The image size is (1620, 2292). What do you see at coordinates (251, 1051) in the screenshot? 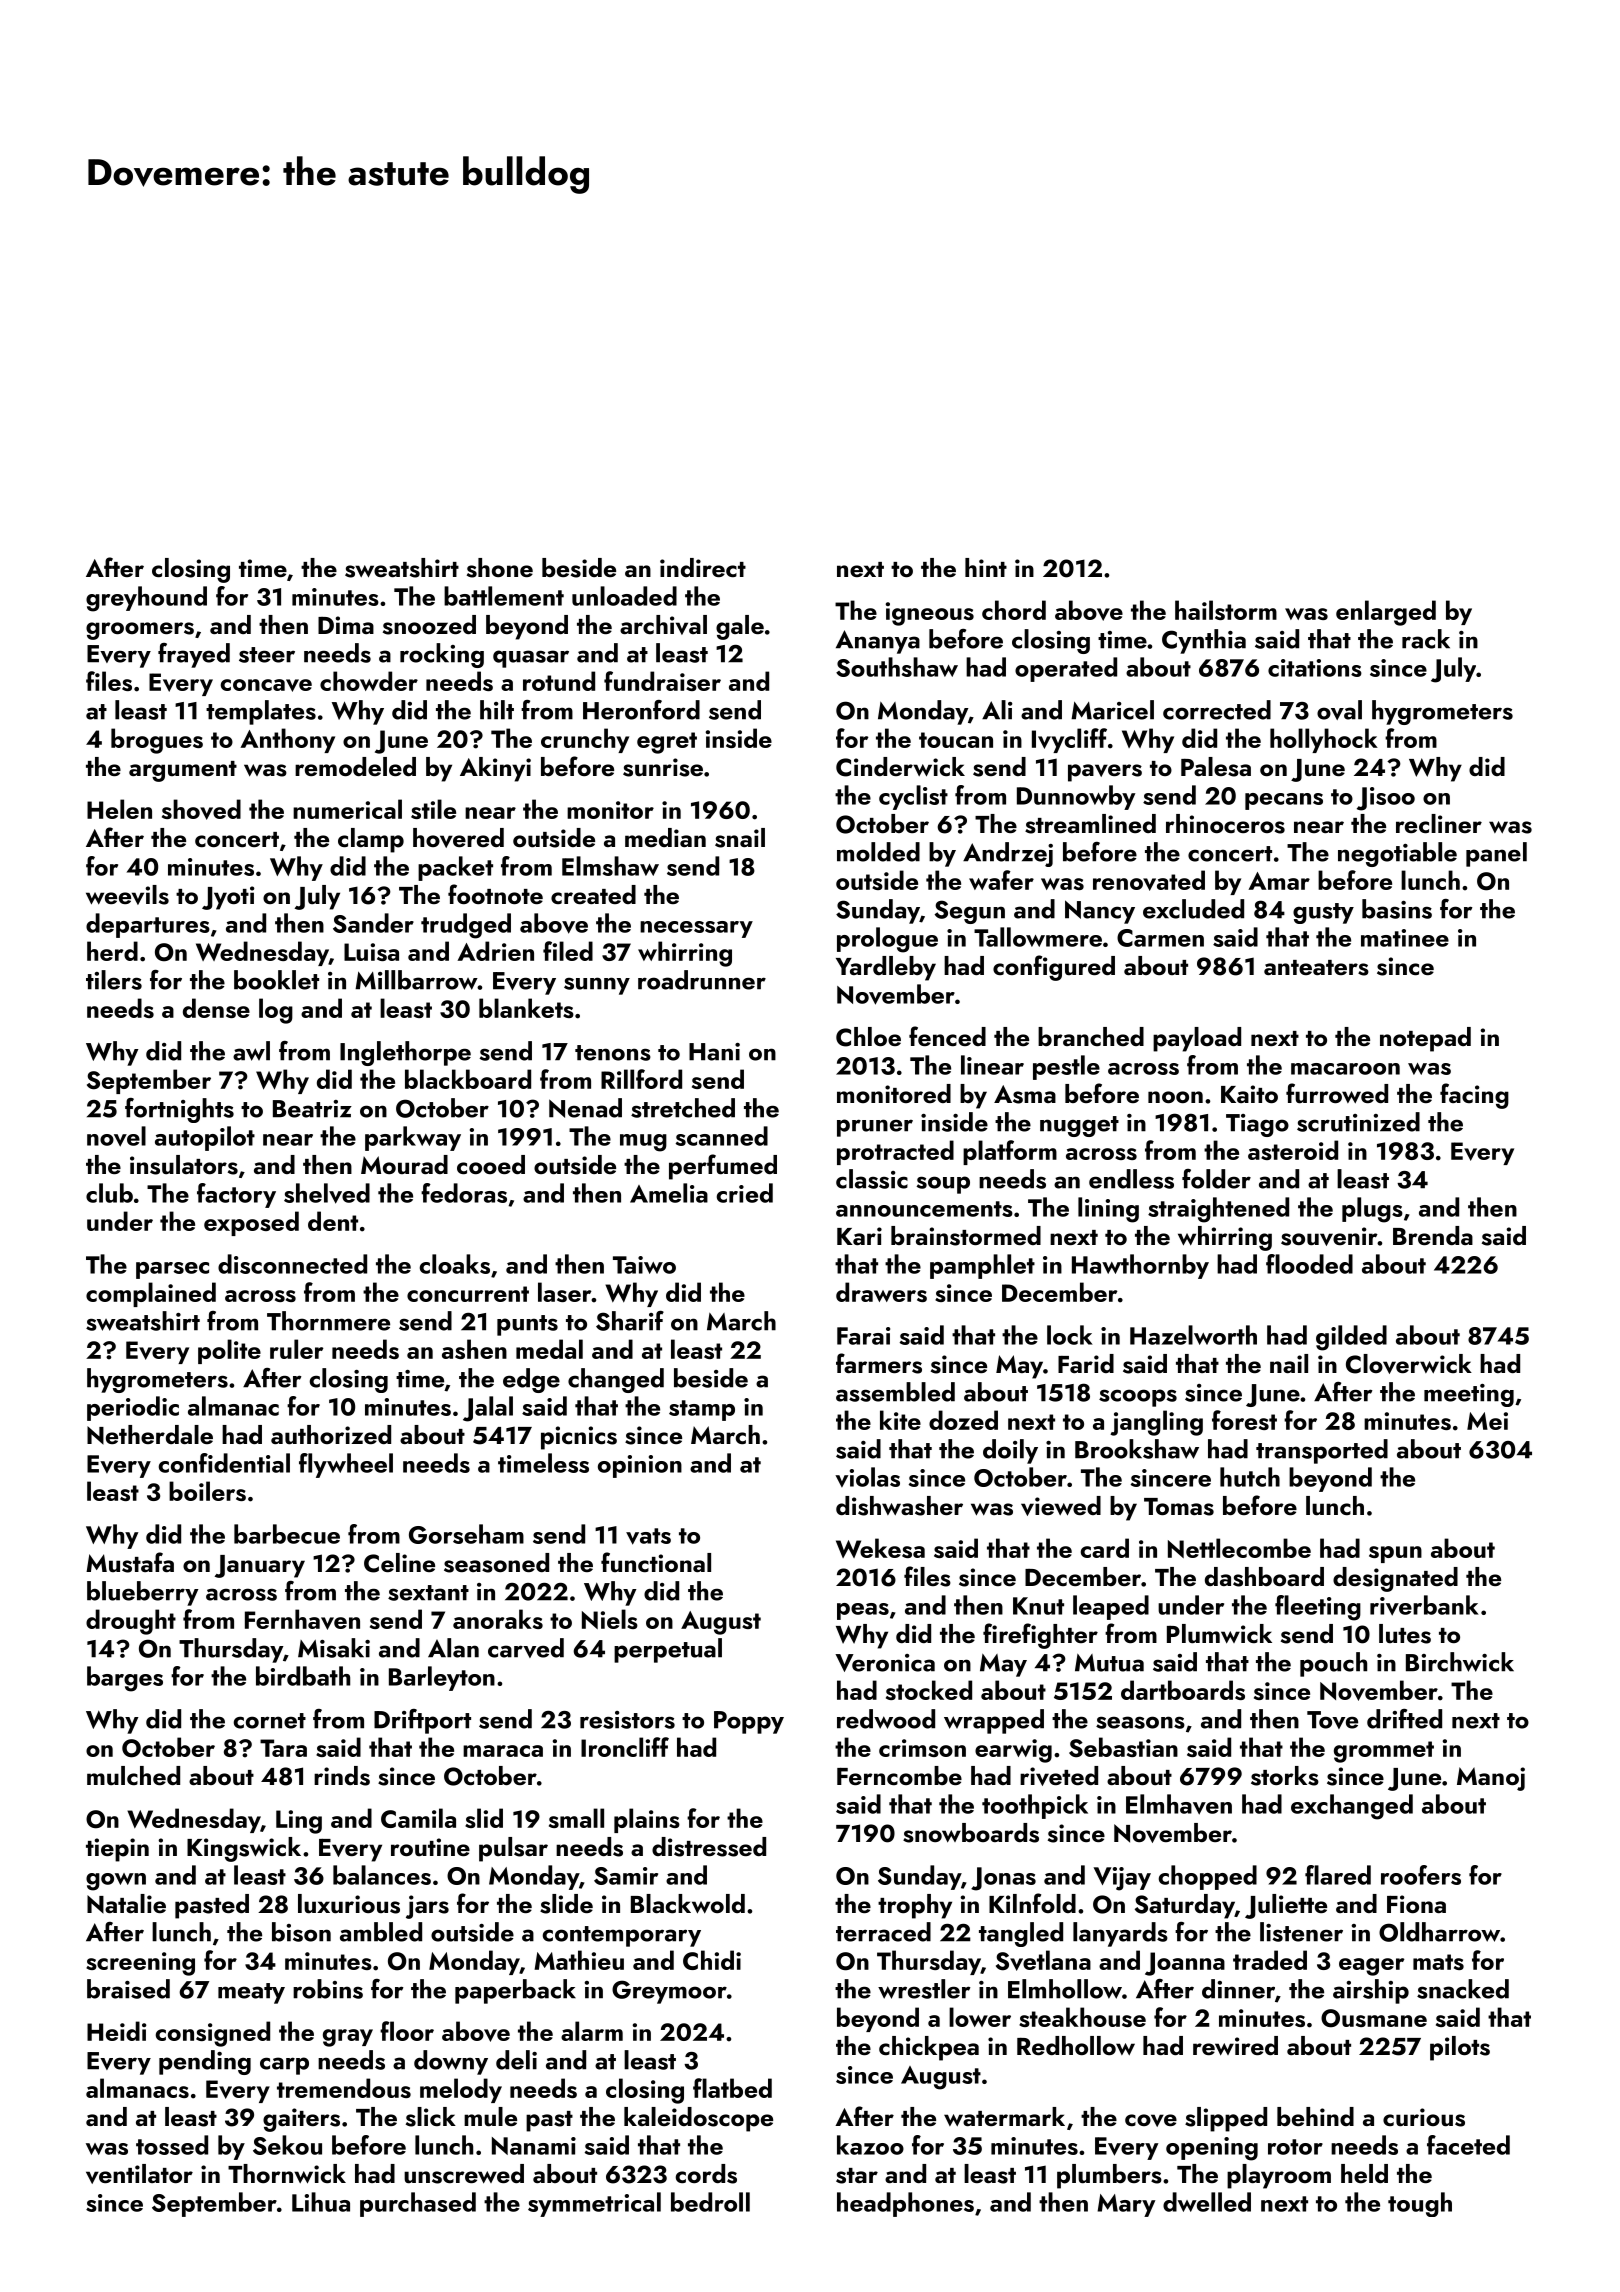
I see `awl` at bounding box center [251, 1051].
